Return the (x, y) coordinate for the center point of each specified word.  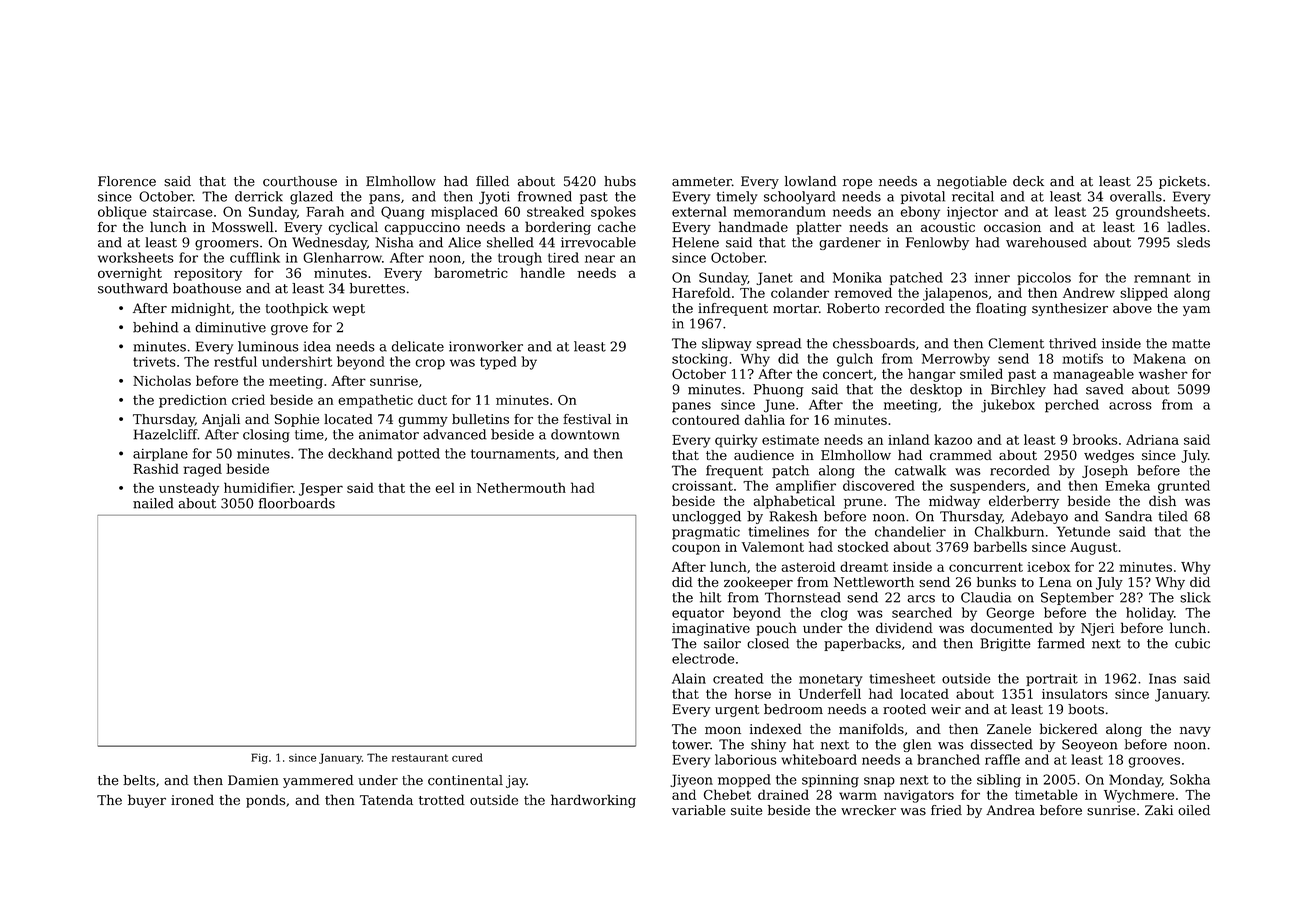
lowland (811, 181)
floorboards (297, 503)
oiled (1194, 810)
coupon (696, 549)
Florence (127, 181)
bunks (996, 582)
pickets (1182, 182)
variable (698, 810)
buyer (147, 801)
